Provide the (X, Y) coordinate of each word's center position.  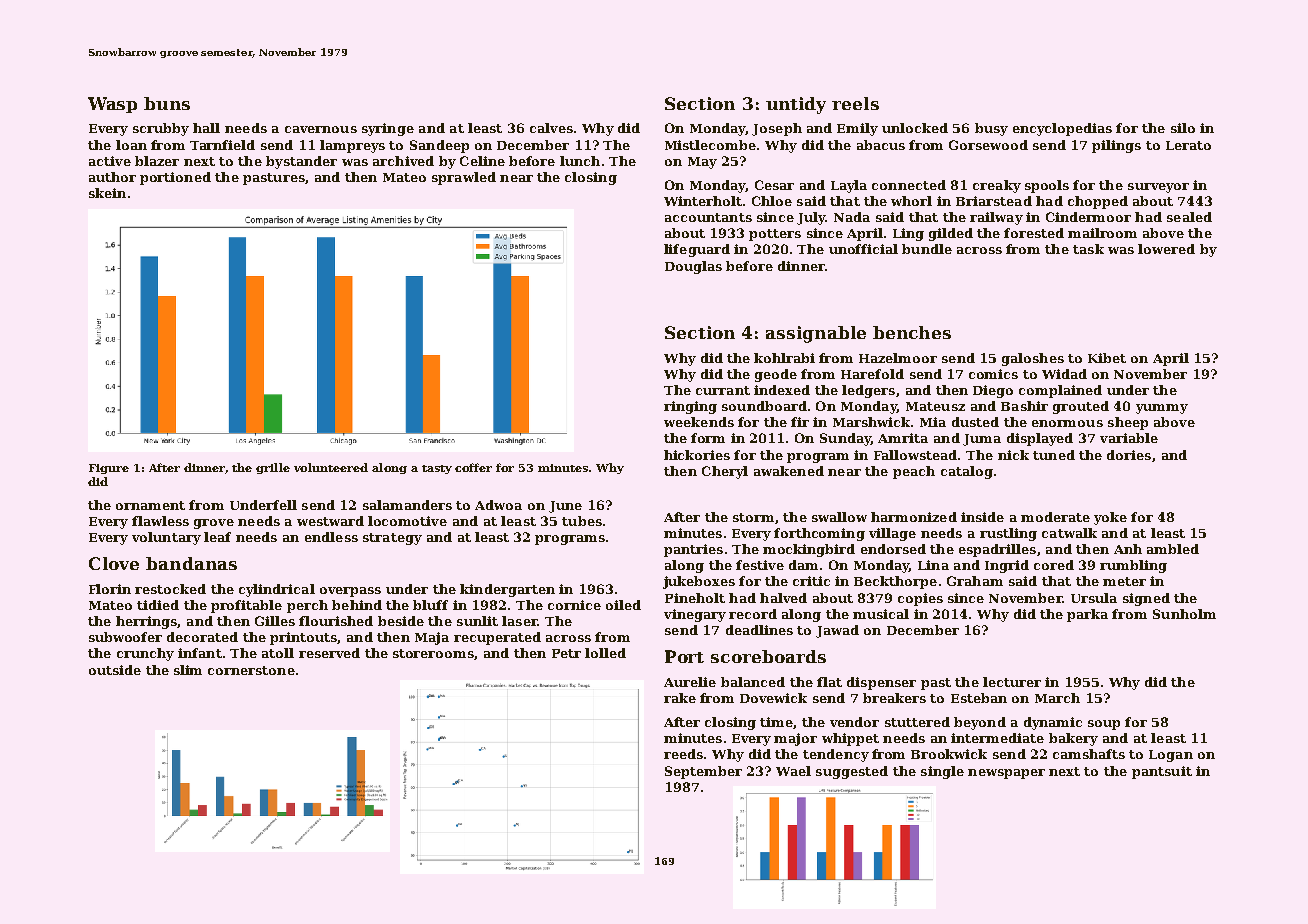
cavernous (321, 129)
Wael (793, 771)
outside (115, 670)
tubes (582, 521)
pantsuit (1162, 772)
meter (1124, 581)
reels (855, 103)
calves (551, 128)
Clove (114, 563)
